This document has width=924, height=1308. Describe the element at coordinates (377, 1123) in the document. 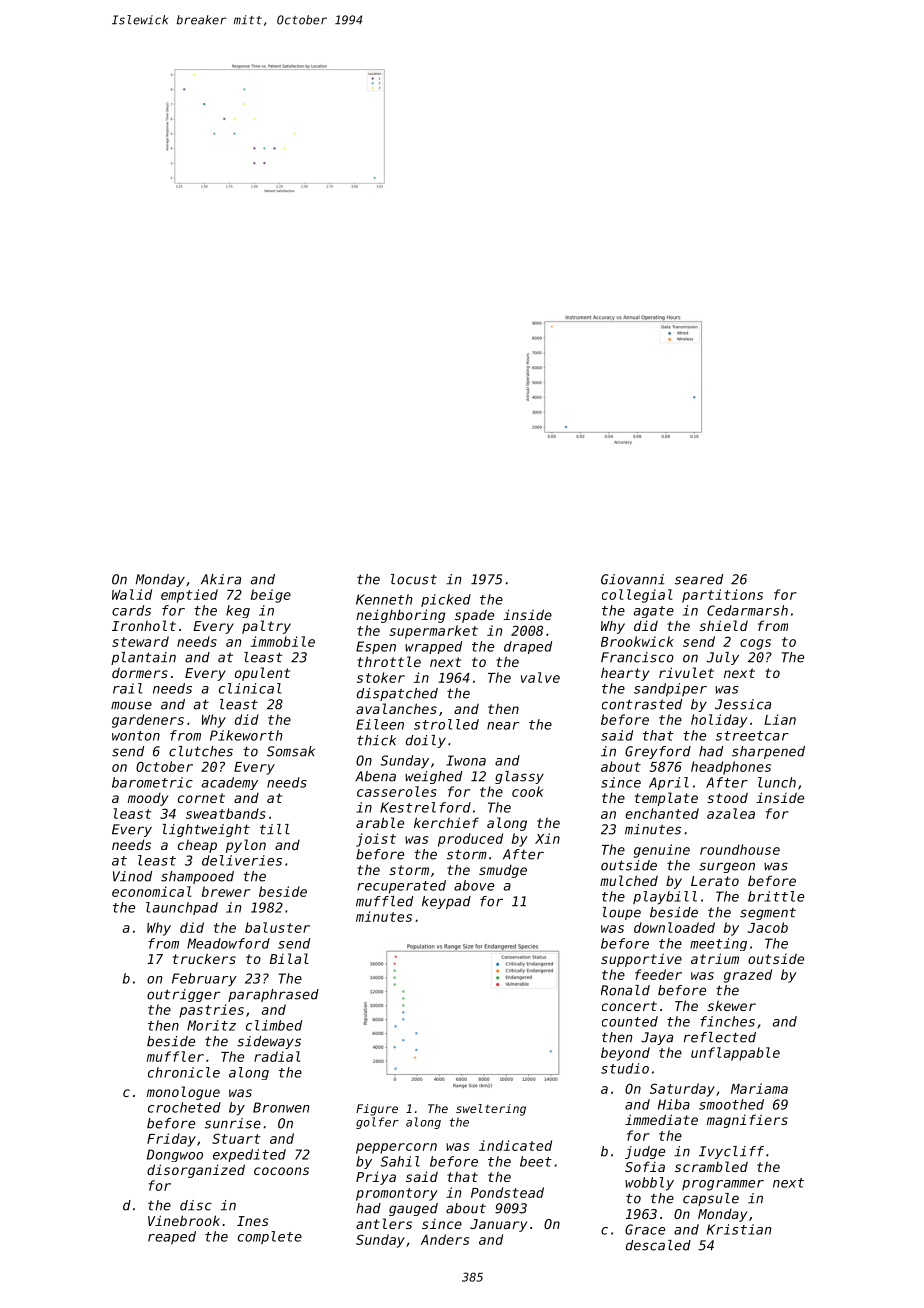

I see `golfer` at that location.
